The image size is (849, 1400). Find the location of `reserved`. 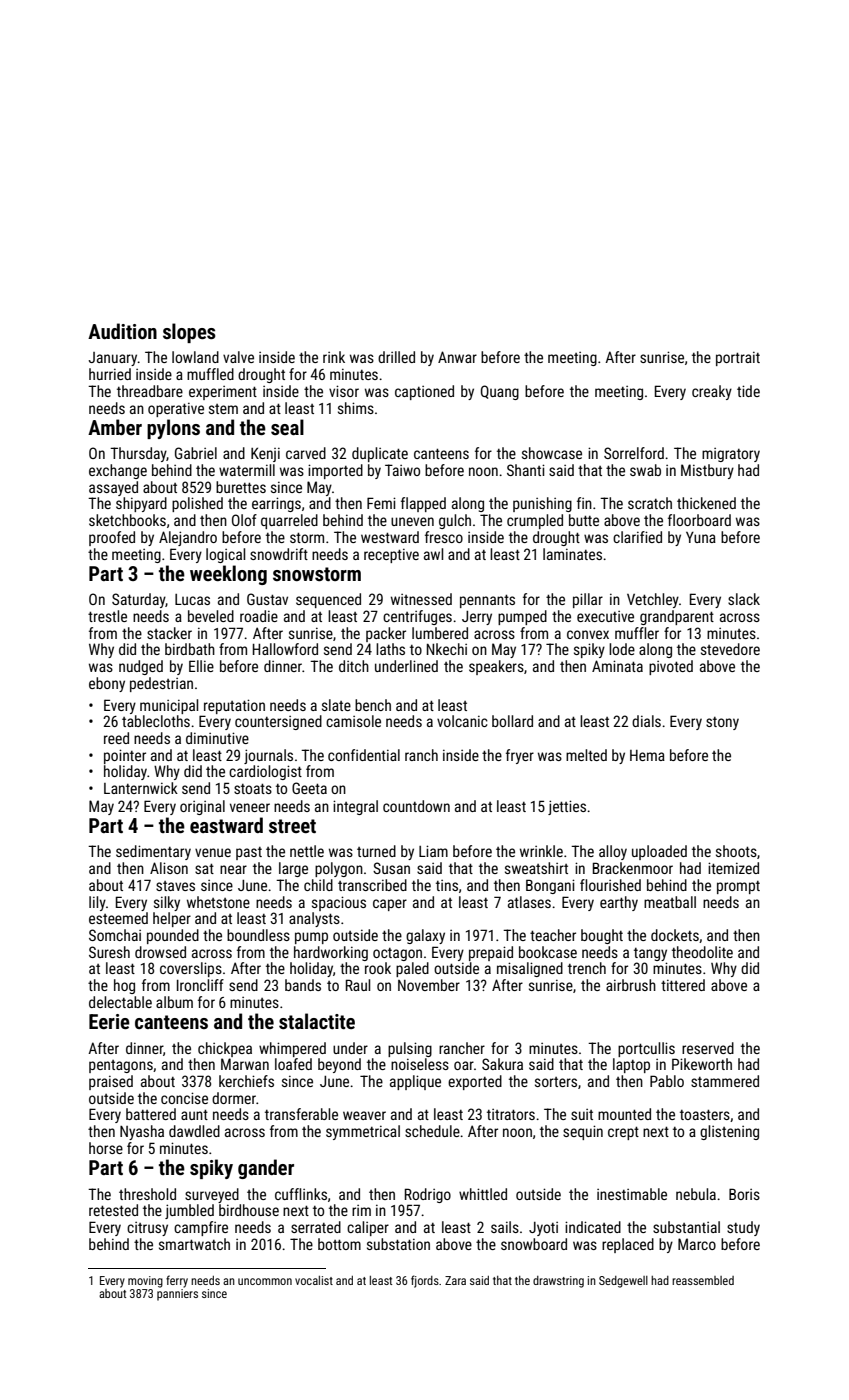

reserved is located at coordinates (708, 1048).
